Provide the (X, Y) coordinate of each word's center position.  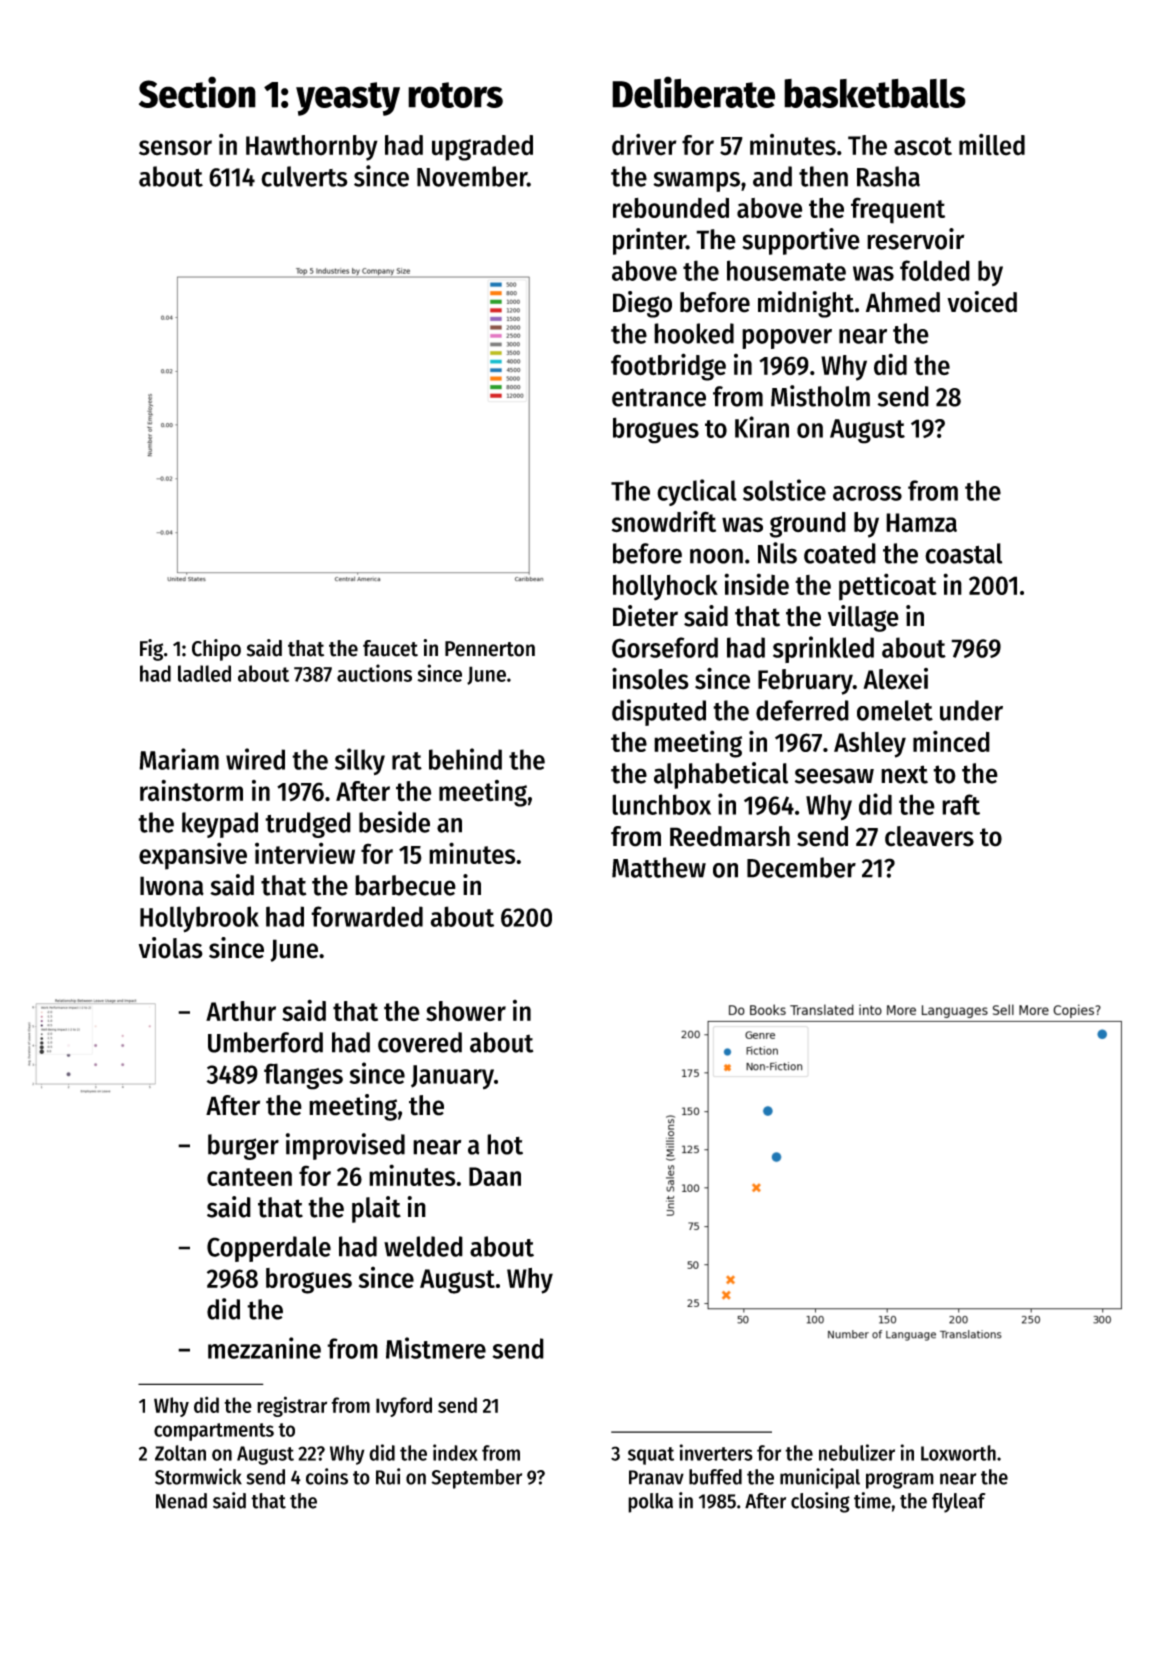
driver (644, 145)
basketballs (875, 93)
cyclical (697, 492)
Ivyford (404, 1407)
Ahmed (903, 302)
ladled (204, 673)
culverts (304, 176)
